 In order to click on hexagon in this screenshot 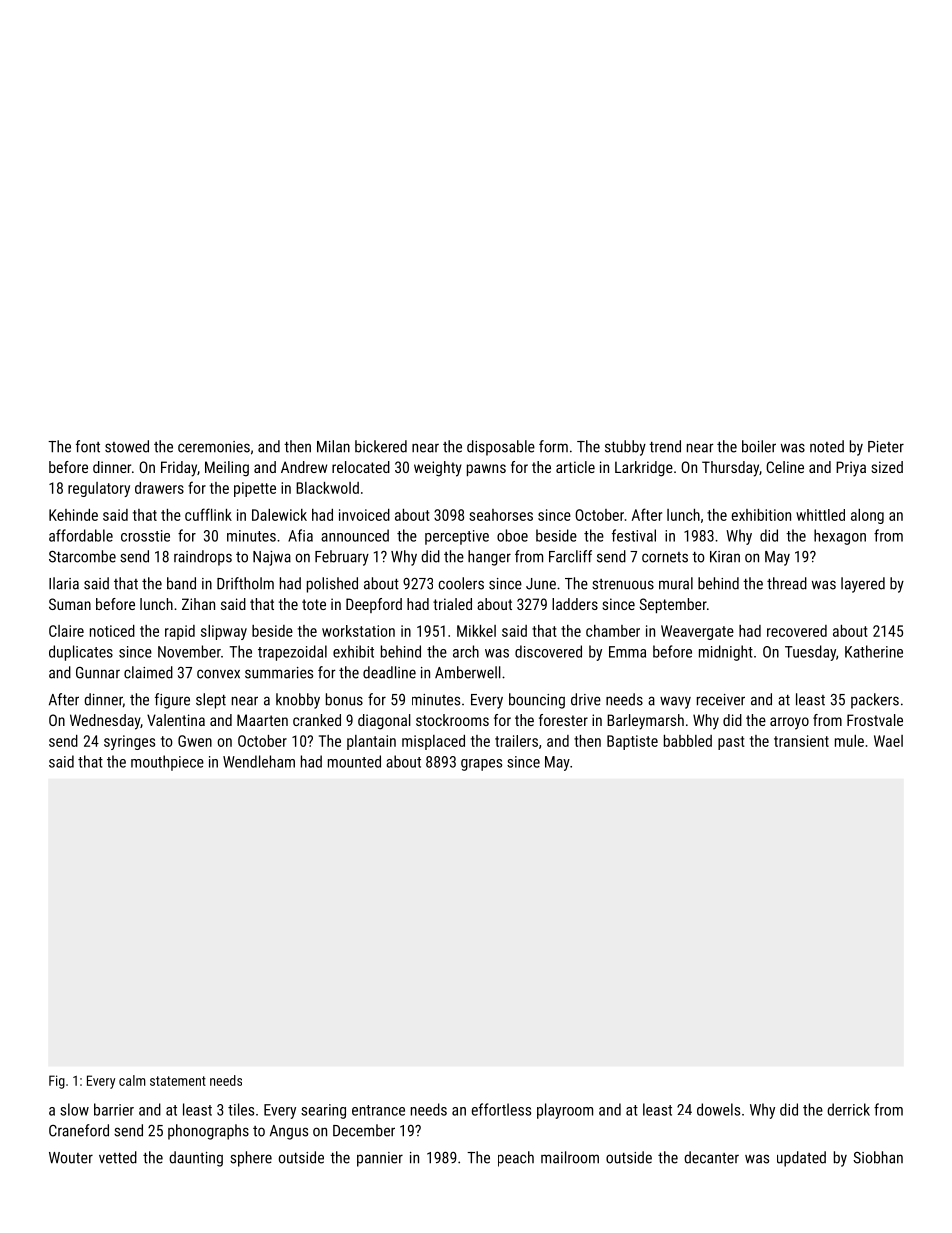, I will do `click(840, 537)`.
